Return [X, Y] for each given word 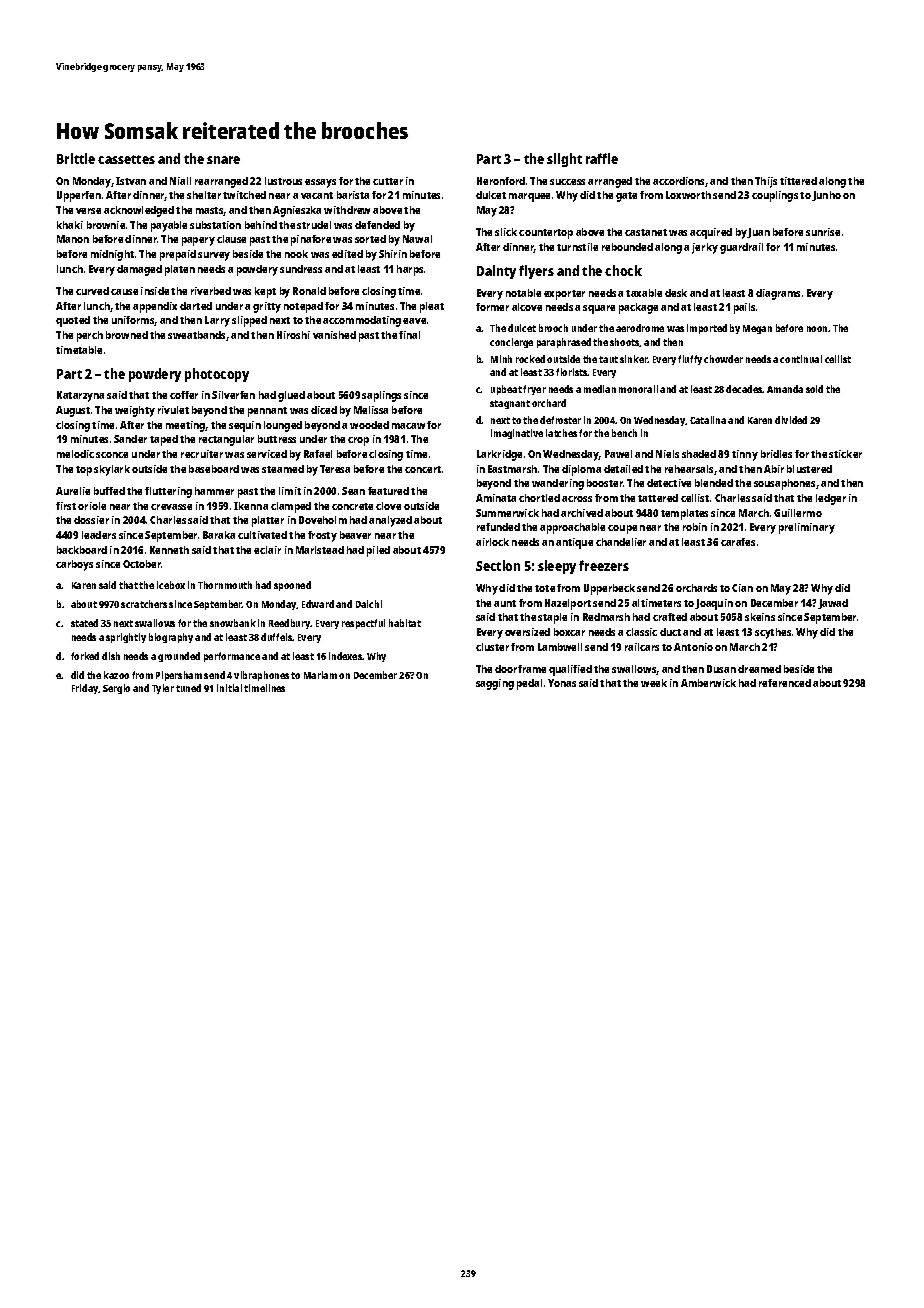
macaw [408, 426]
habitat [405, 623]
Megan [757, 329]
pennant [267, 412]
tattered [658, 498]
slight [564, 160]
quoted [73, 321]
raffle [602, 158]
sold [814, 389]
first [66, 506]
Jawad [833, 604]
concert [423, 469]
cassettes [126, 159]
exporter [564, 295]
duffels [276, 637]
